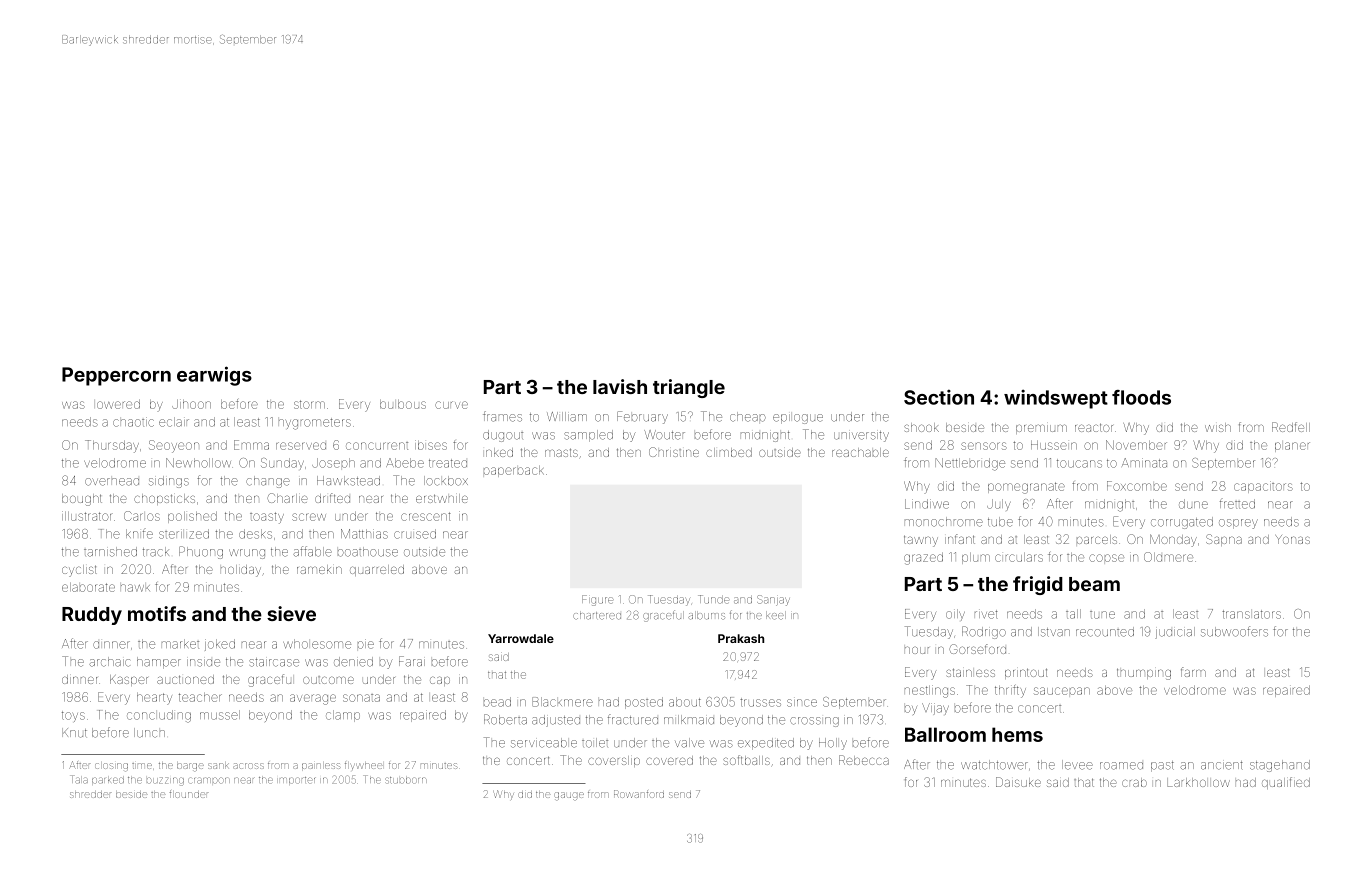 The width and height of the document is (1372, 887). I want to click on stagehand, so click(1280, 766).
